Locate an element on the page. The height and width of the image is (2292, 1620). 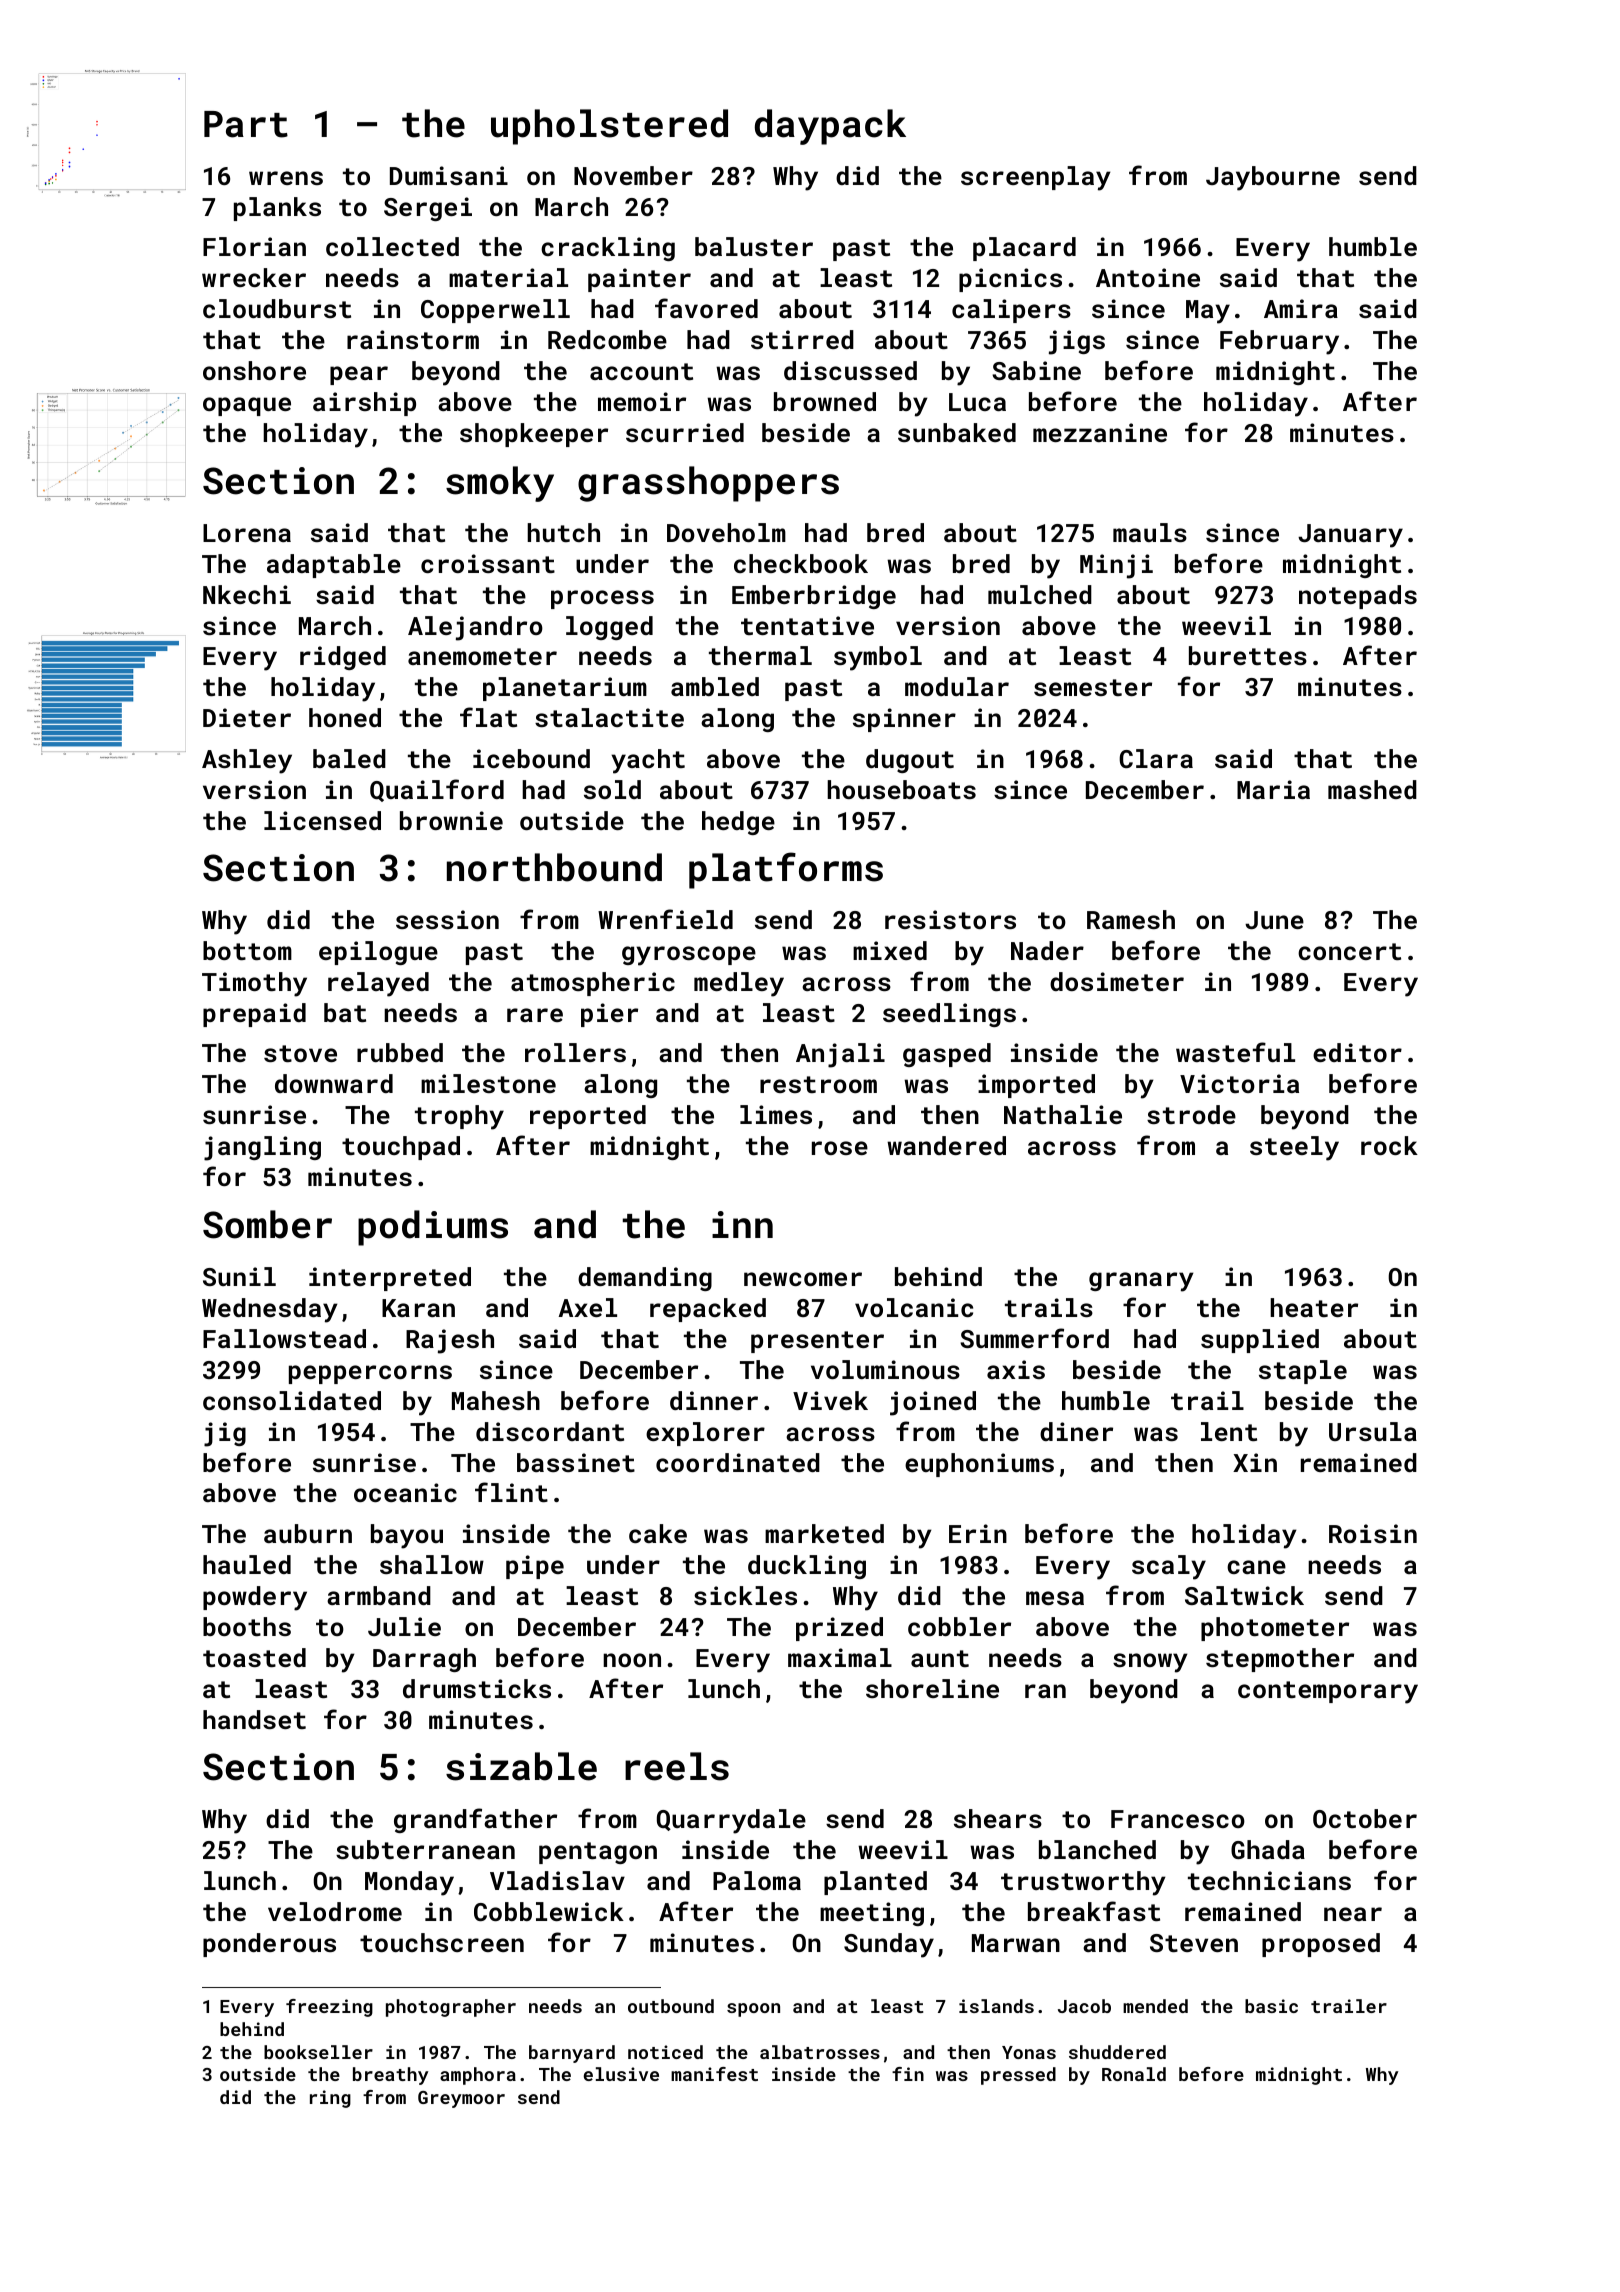
Jaybourne is located at coordinates (1273, 178).
